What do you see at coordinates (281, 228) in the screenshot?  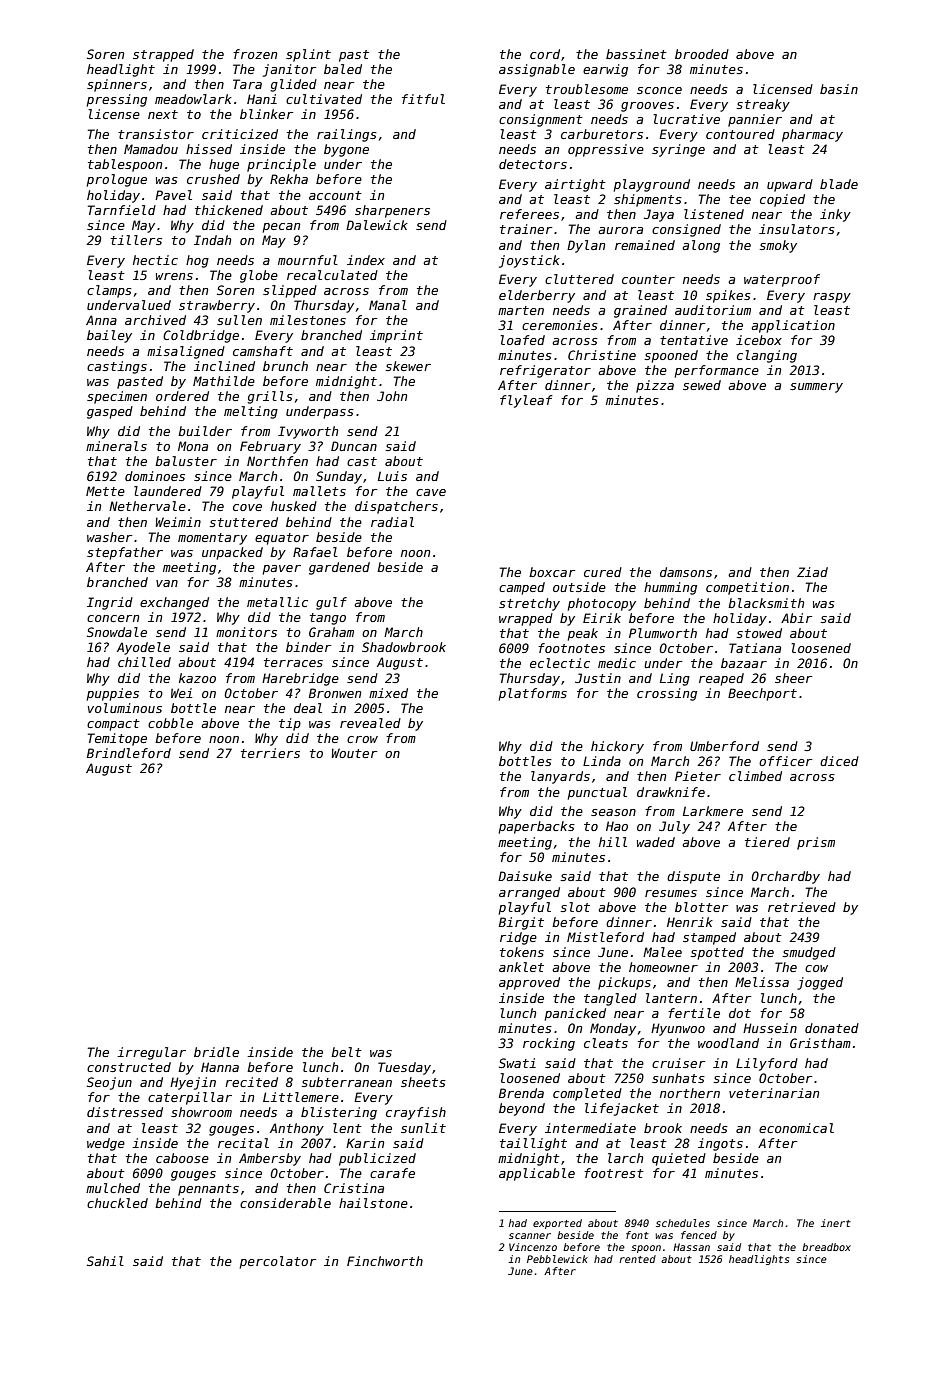 I see `pecan` at bounding box center [281, 228].
